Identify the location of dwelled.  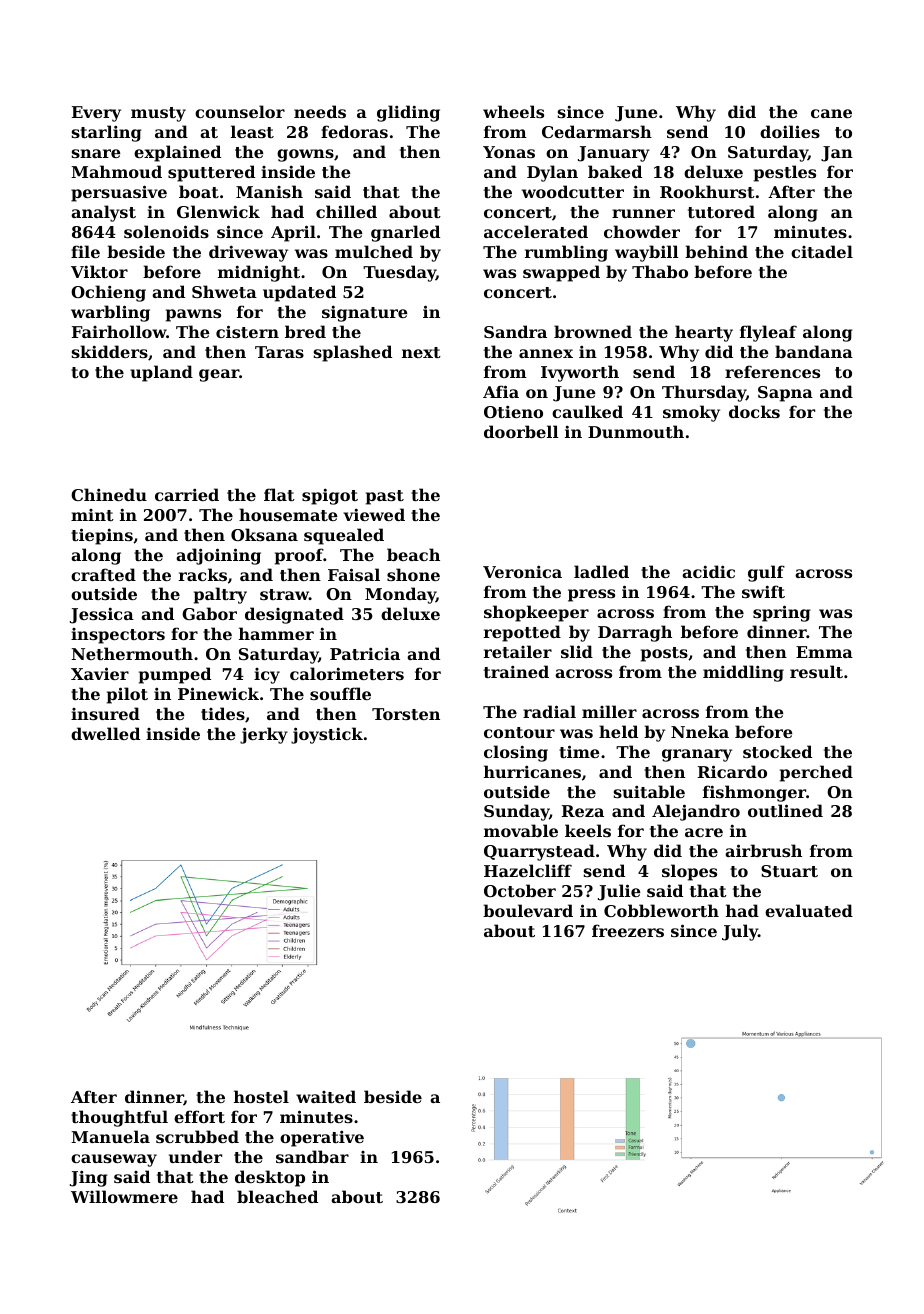
(105, 733).
